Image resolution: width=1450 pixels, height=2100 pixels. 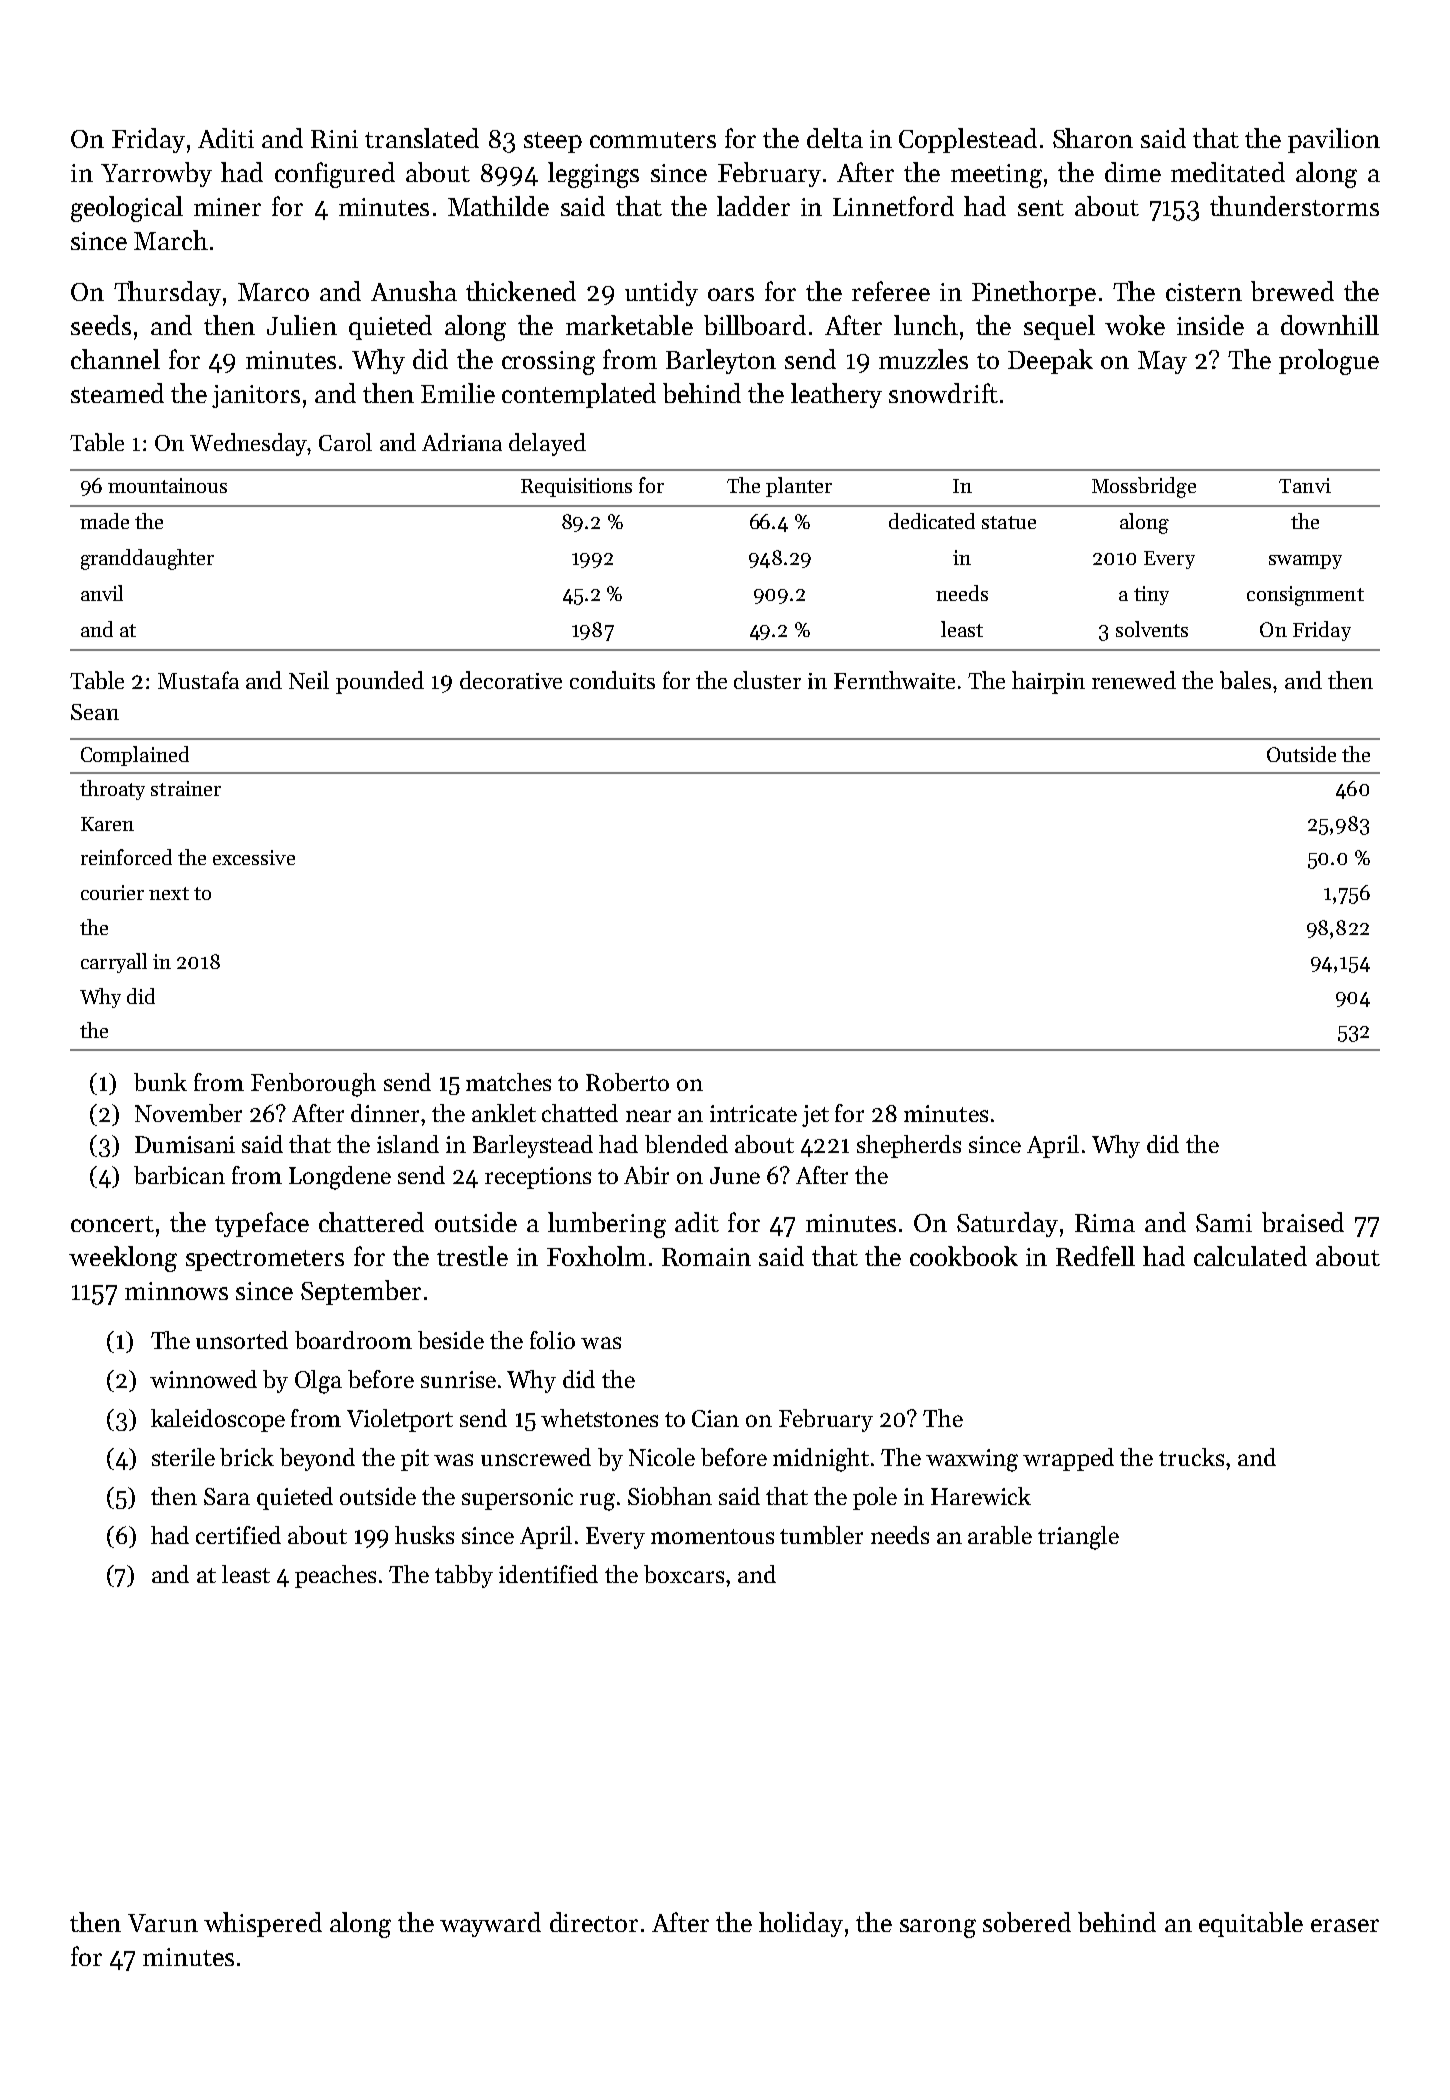 What do you see at coordinates (188, 1113) in the page?
I see `November` at bounding box center [188, 1113].
